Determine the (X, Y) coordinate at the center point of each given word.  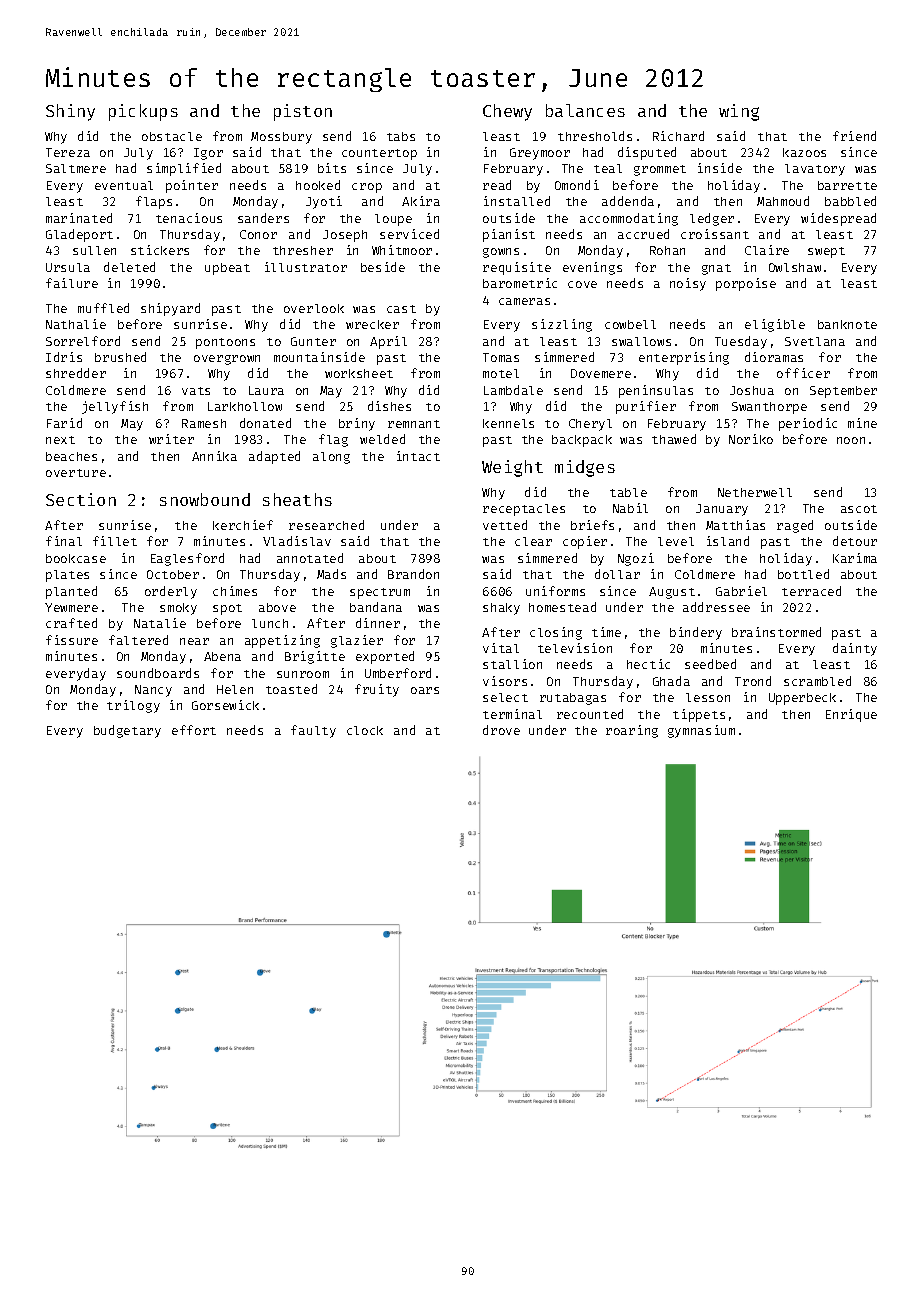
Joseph (345, 236)
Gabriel (741, 591)
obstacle (172, 136)
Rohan (667, 250)
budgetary (127, 731)
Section (81, 499)
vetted (505, 525)
